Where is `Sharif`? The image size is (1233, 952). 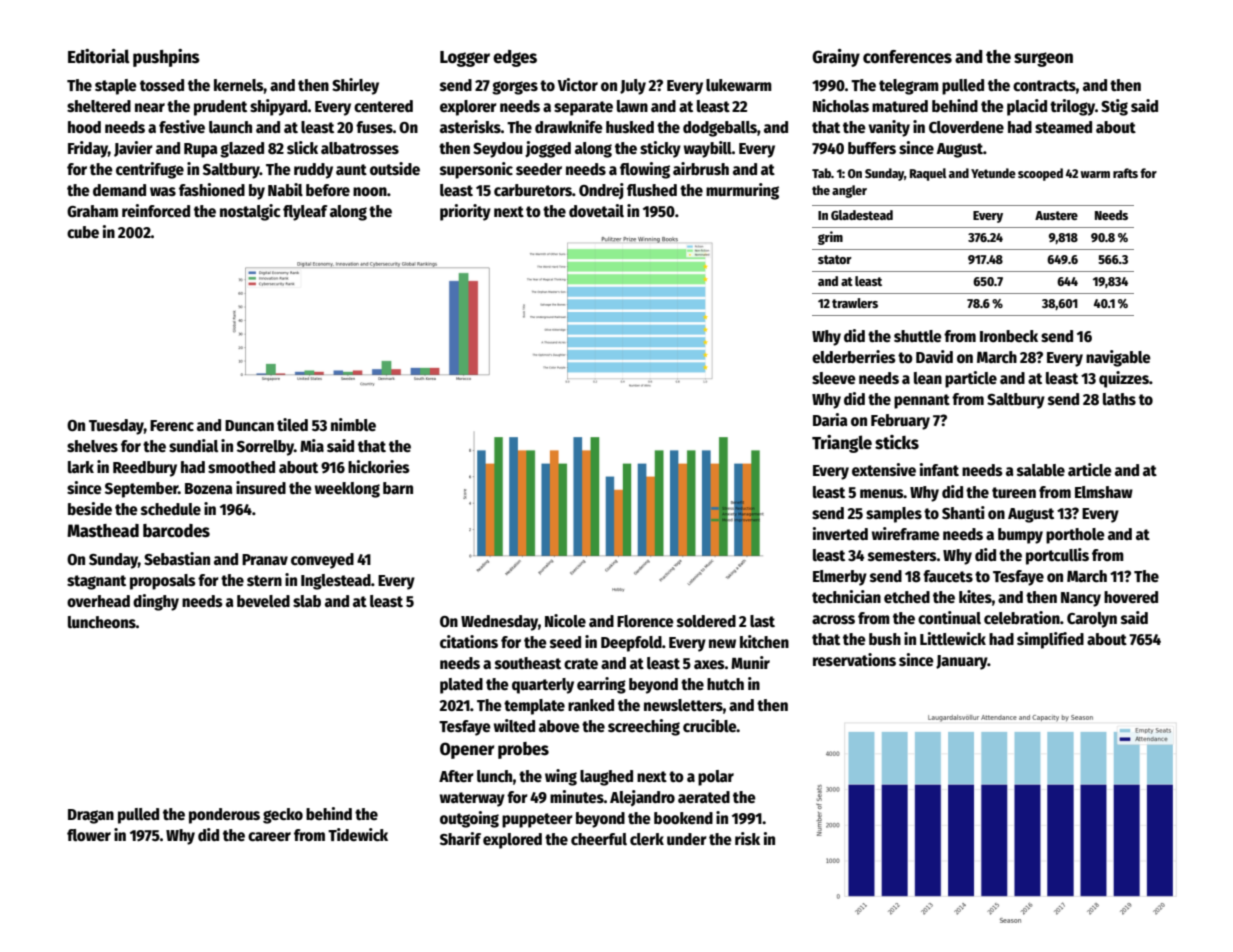 Sharif is located at coordinates (460, 839).
